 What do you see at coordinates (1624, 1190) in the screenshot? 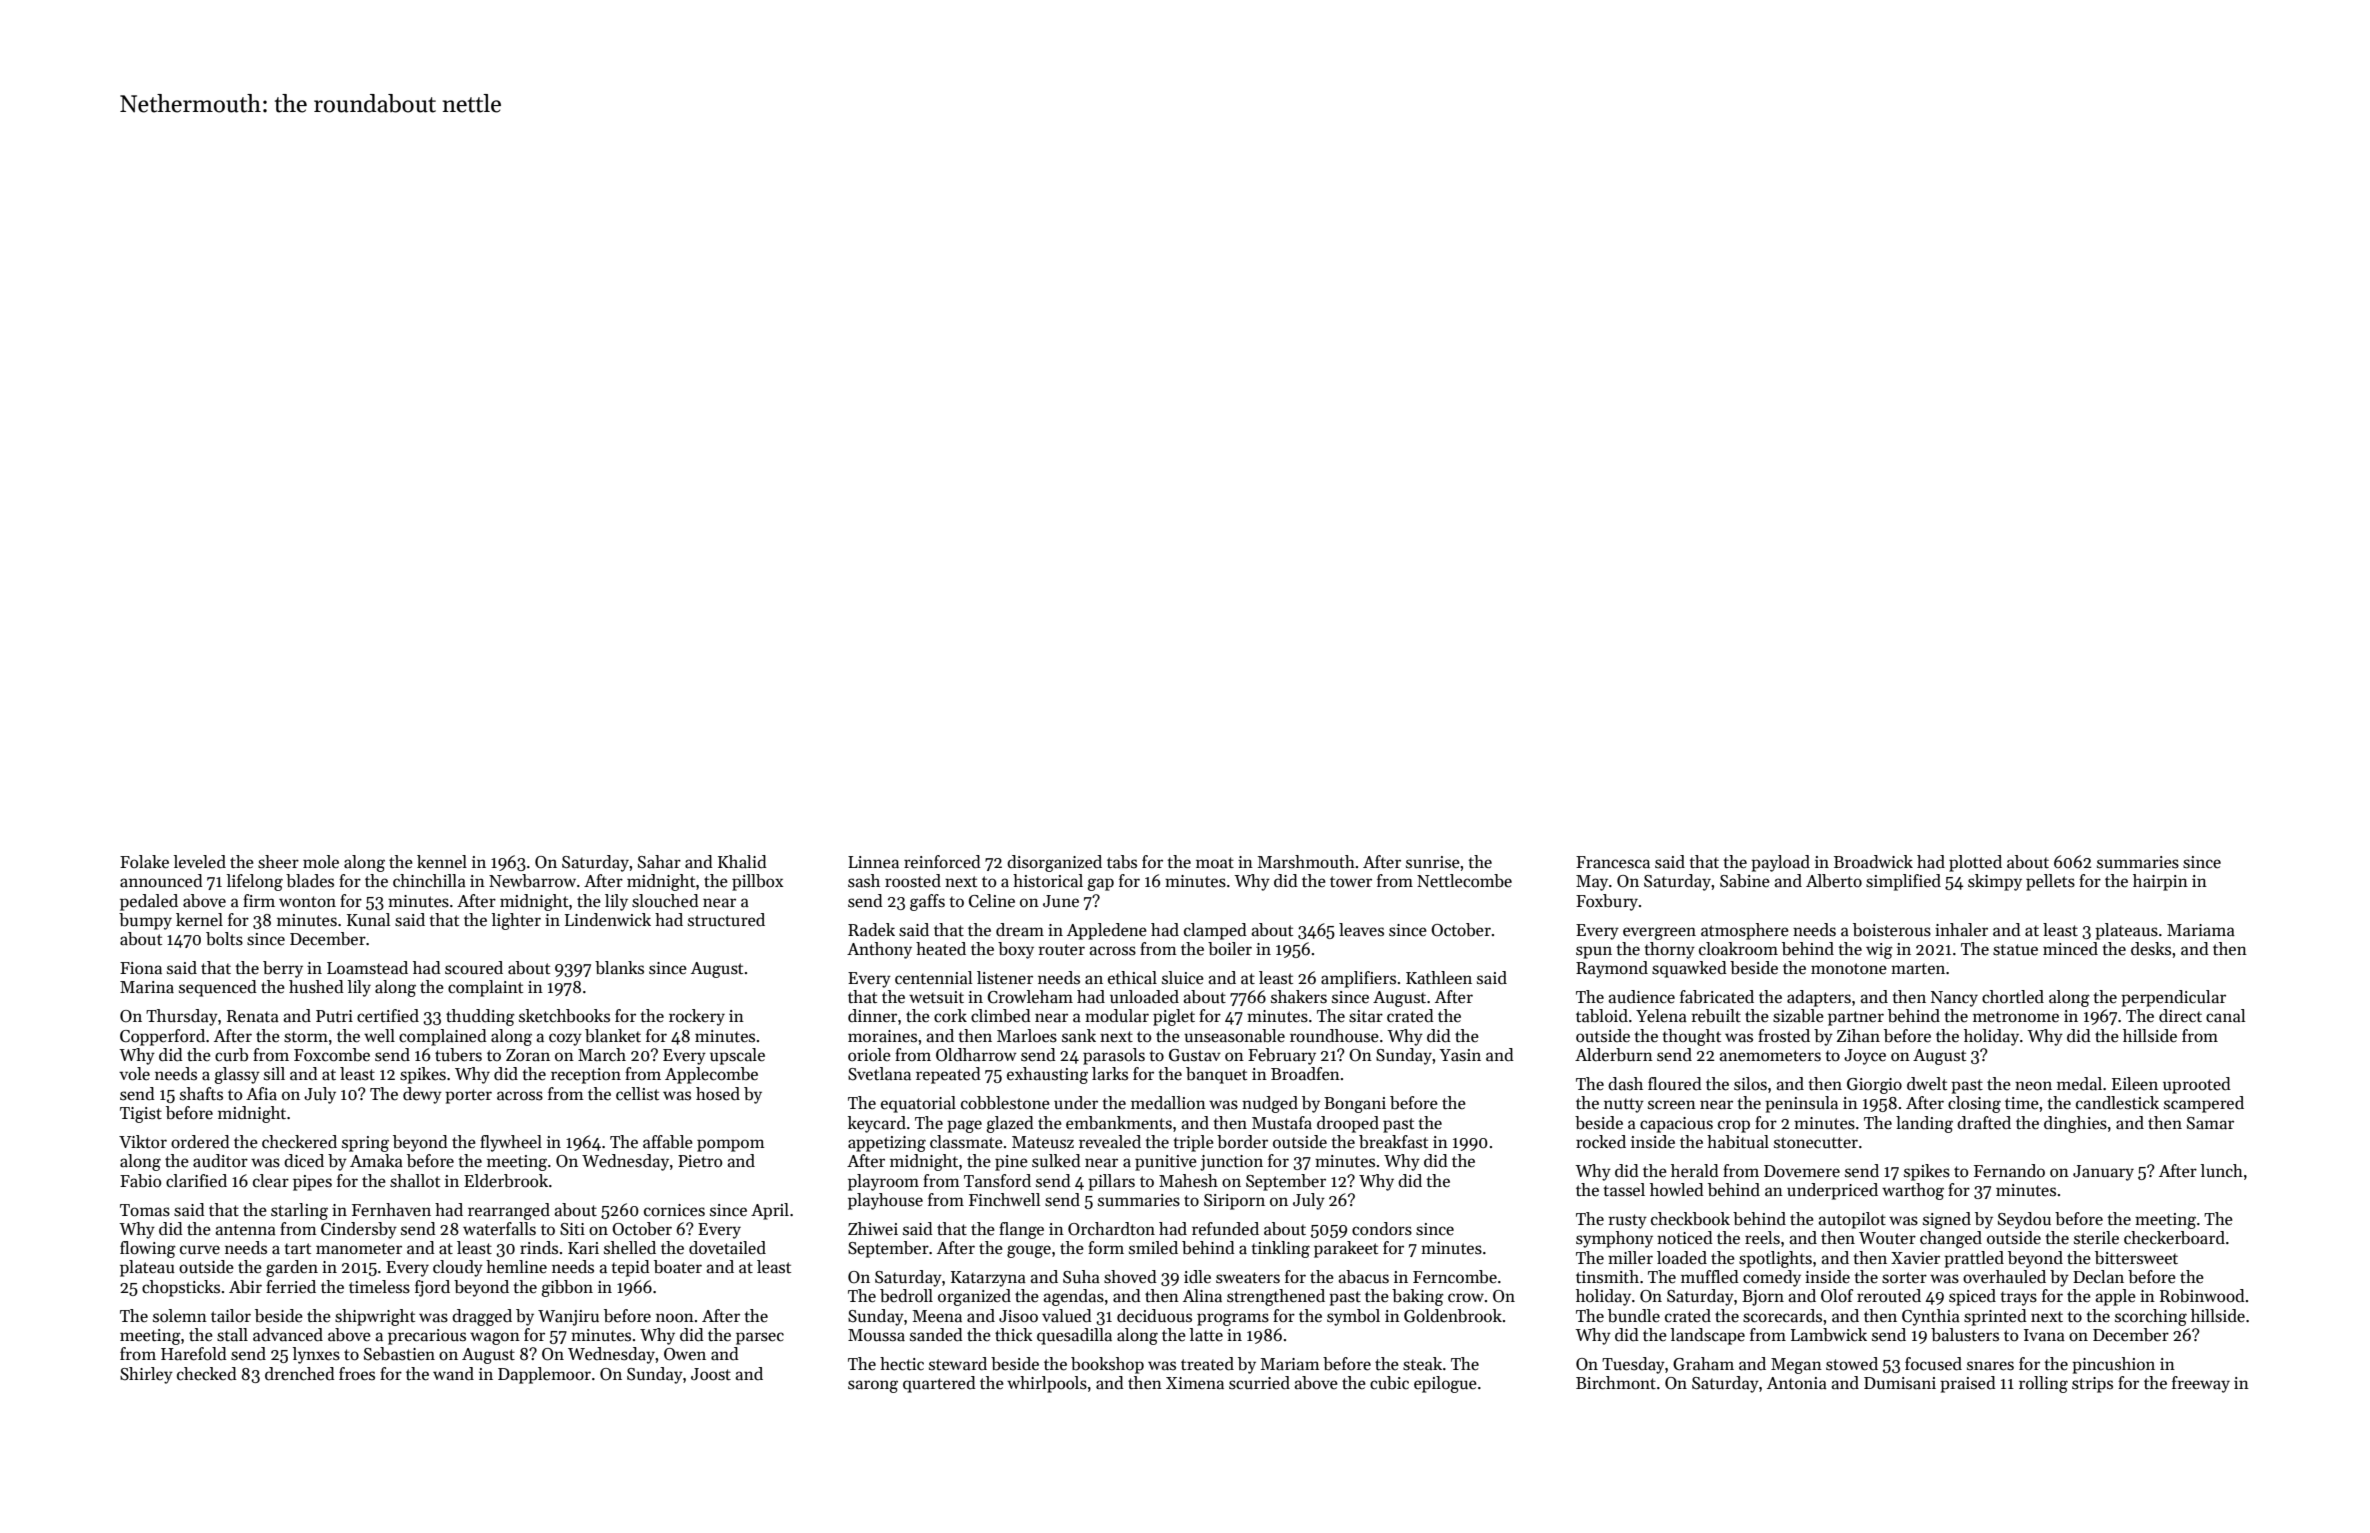
I see `tassel` at bounding box center [1624, 1190].
